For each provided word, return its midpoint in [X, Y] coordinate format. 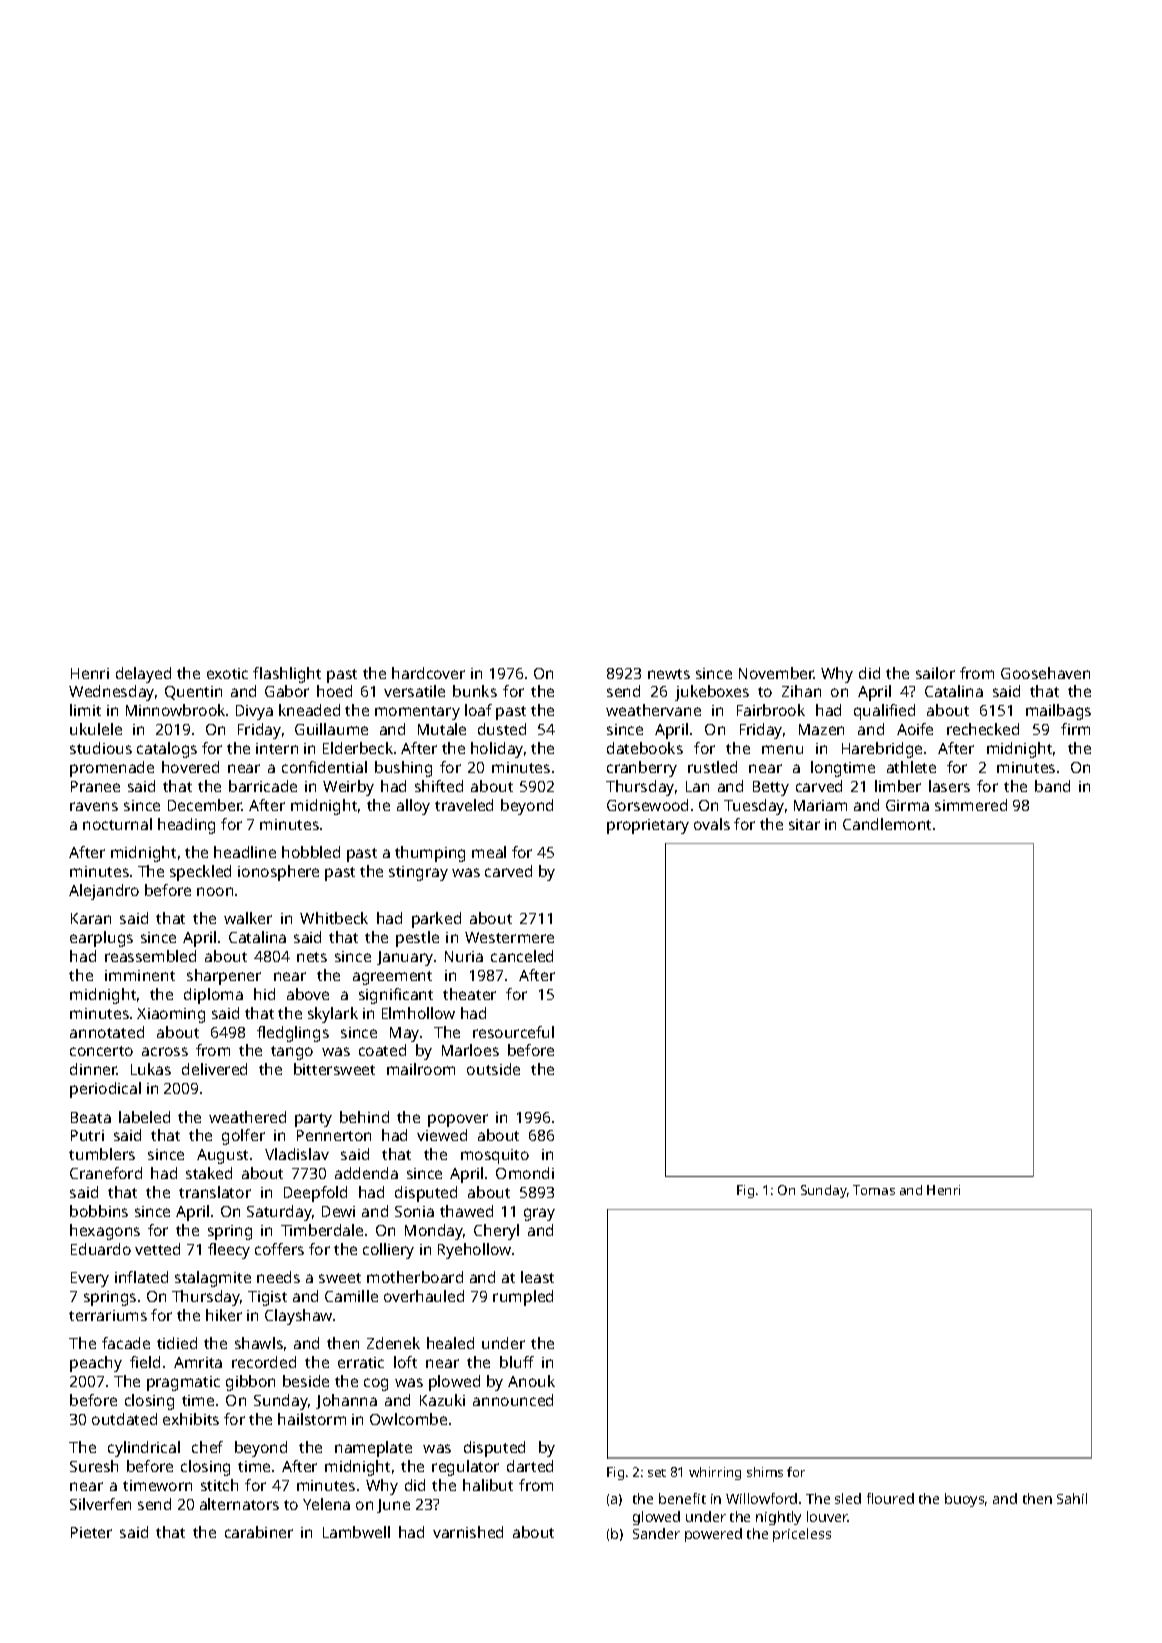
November [776, 673]
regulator [465, 1468]
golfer [243, 1137]
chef [207, 1447]
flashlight [287, 675]
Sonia [414, 1211]
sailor [935, 673]
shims [765, 1472]
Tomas [874, 1190]
